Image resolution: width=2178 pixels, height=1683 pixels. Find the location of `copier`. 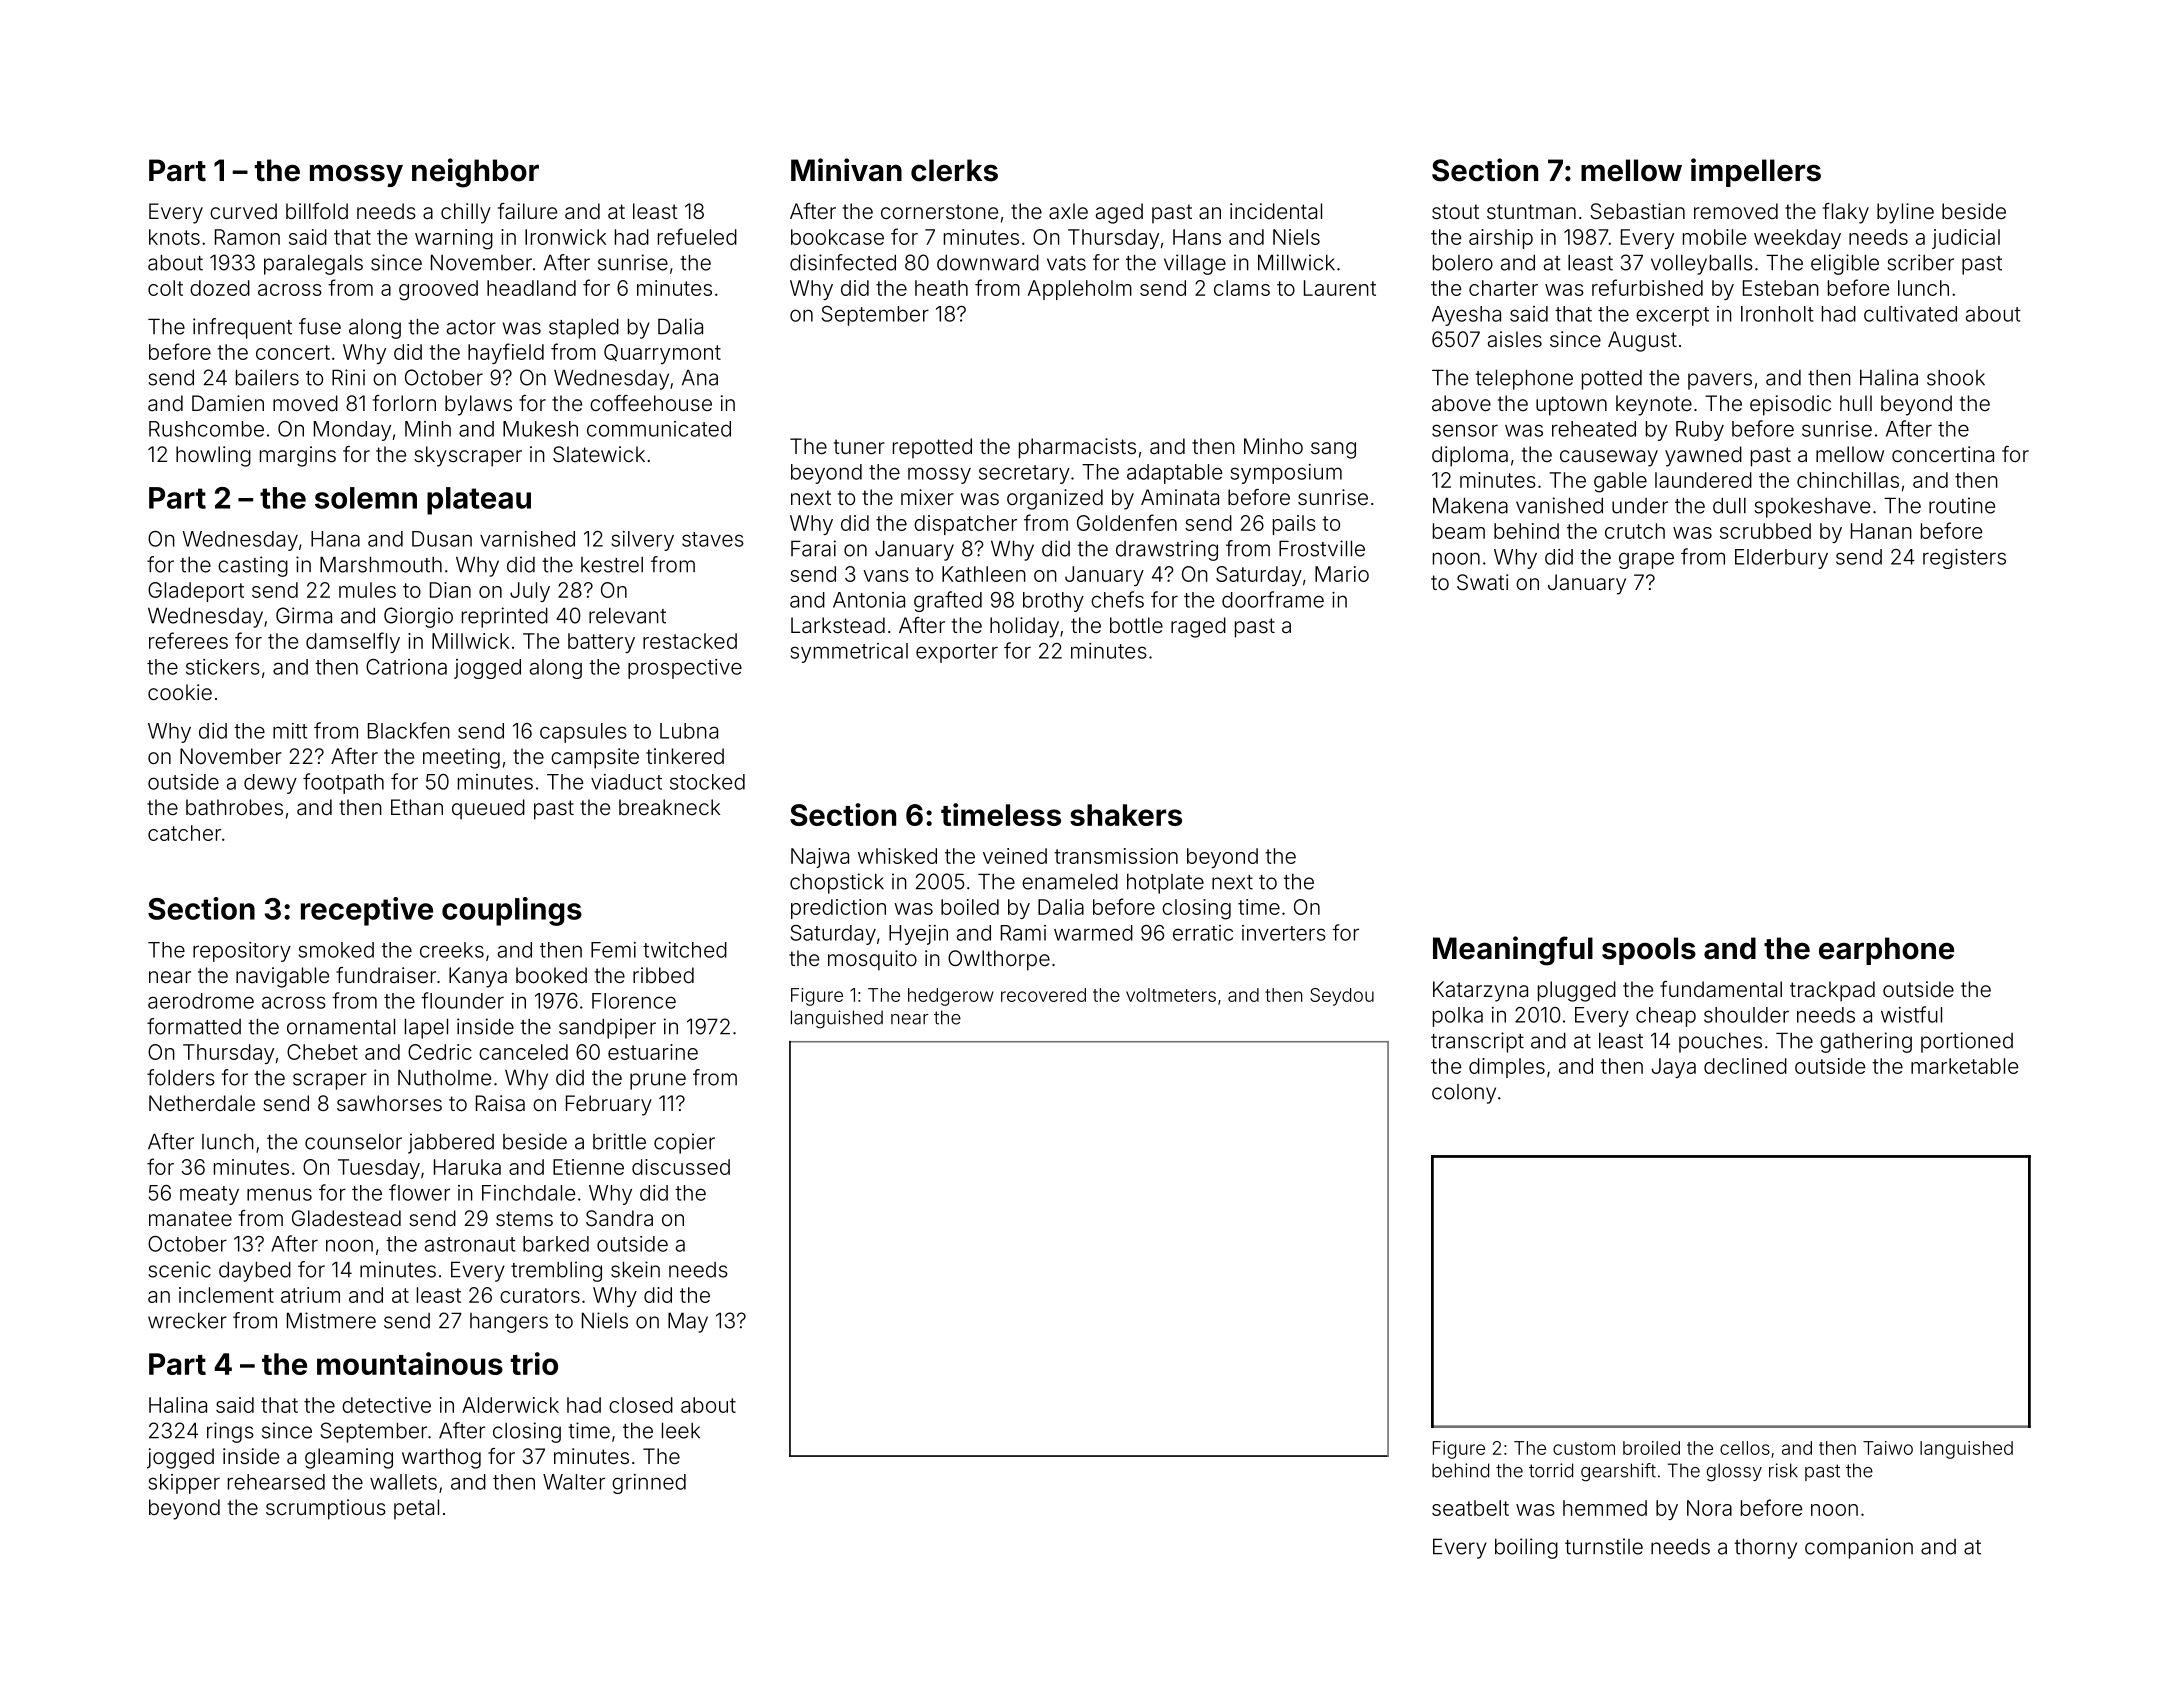

copier is located at coordinates (684, 1143).
